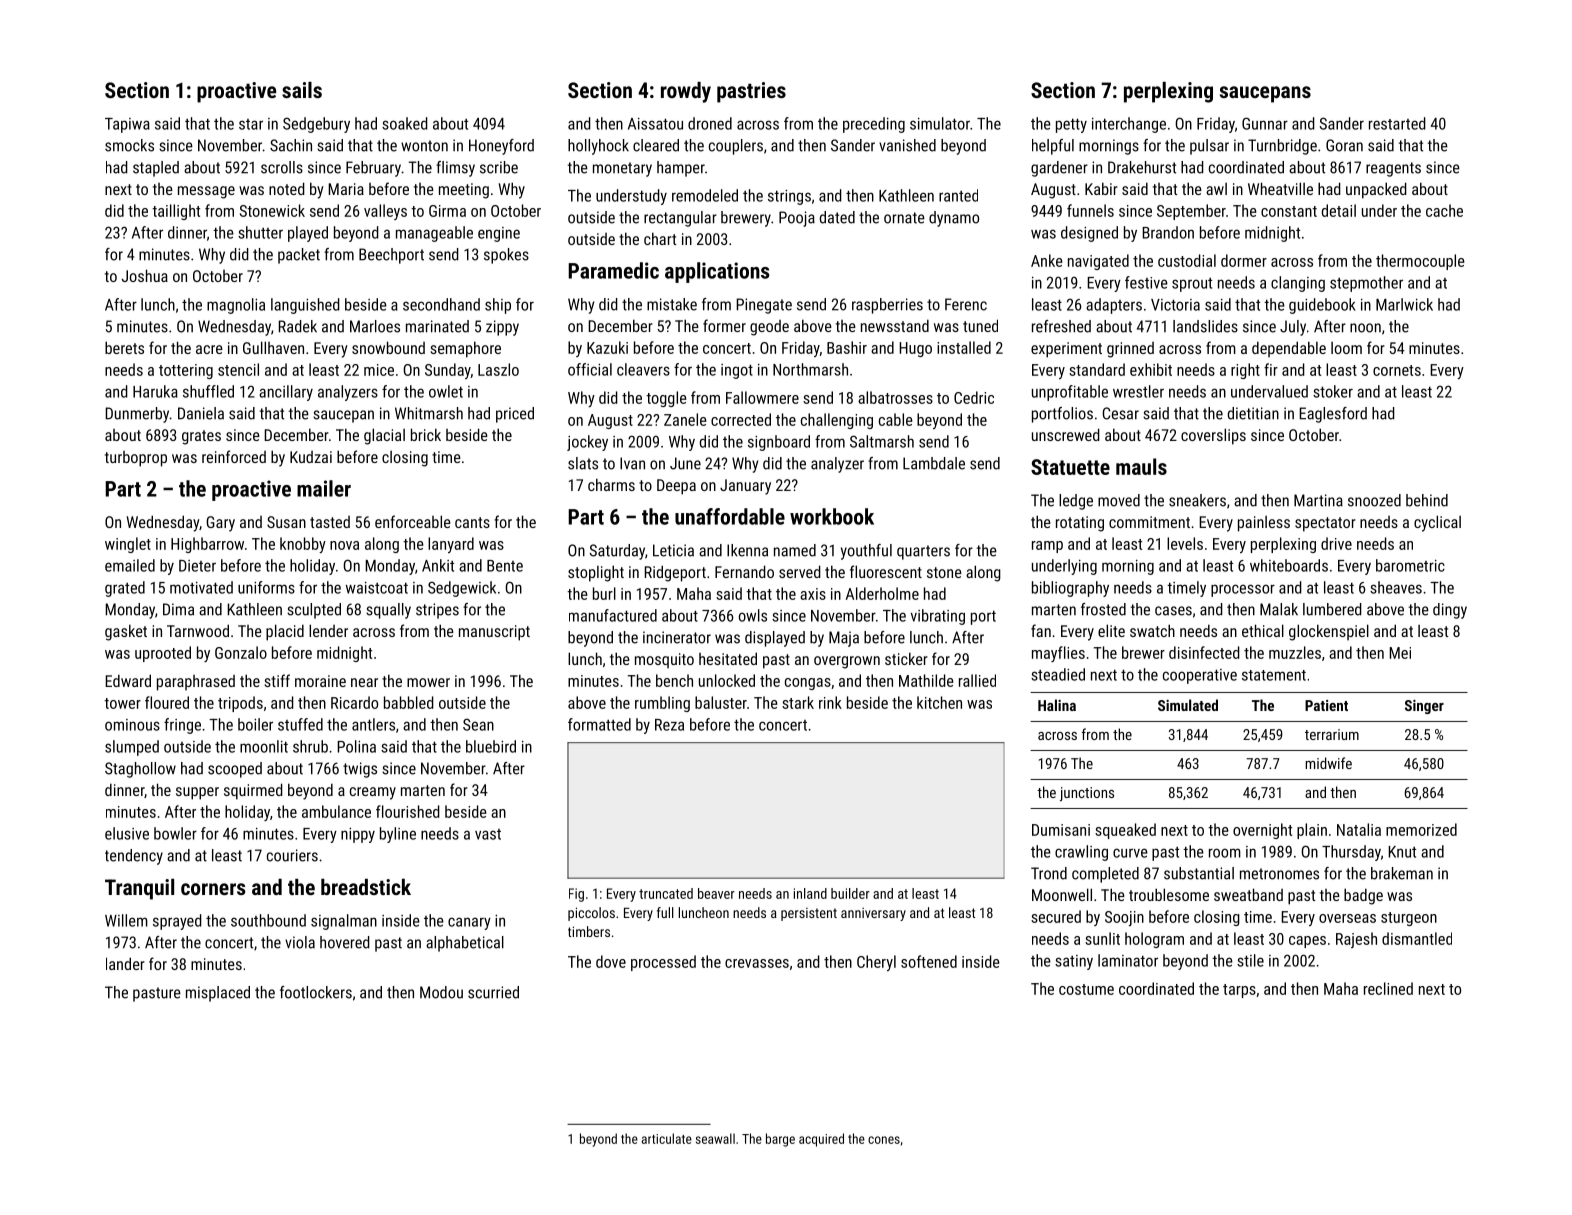 This document has height=1215, width=1572. What do you see at coordinates (441, 992) in the document?
I see `Modou` at bounding box center [441, 992].
